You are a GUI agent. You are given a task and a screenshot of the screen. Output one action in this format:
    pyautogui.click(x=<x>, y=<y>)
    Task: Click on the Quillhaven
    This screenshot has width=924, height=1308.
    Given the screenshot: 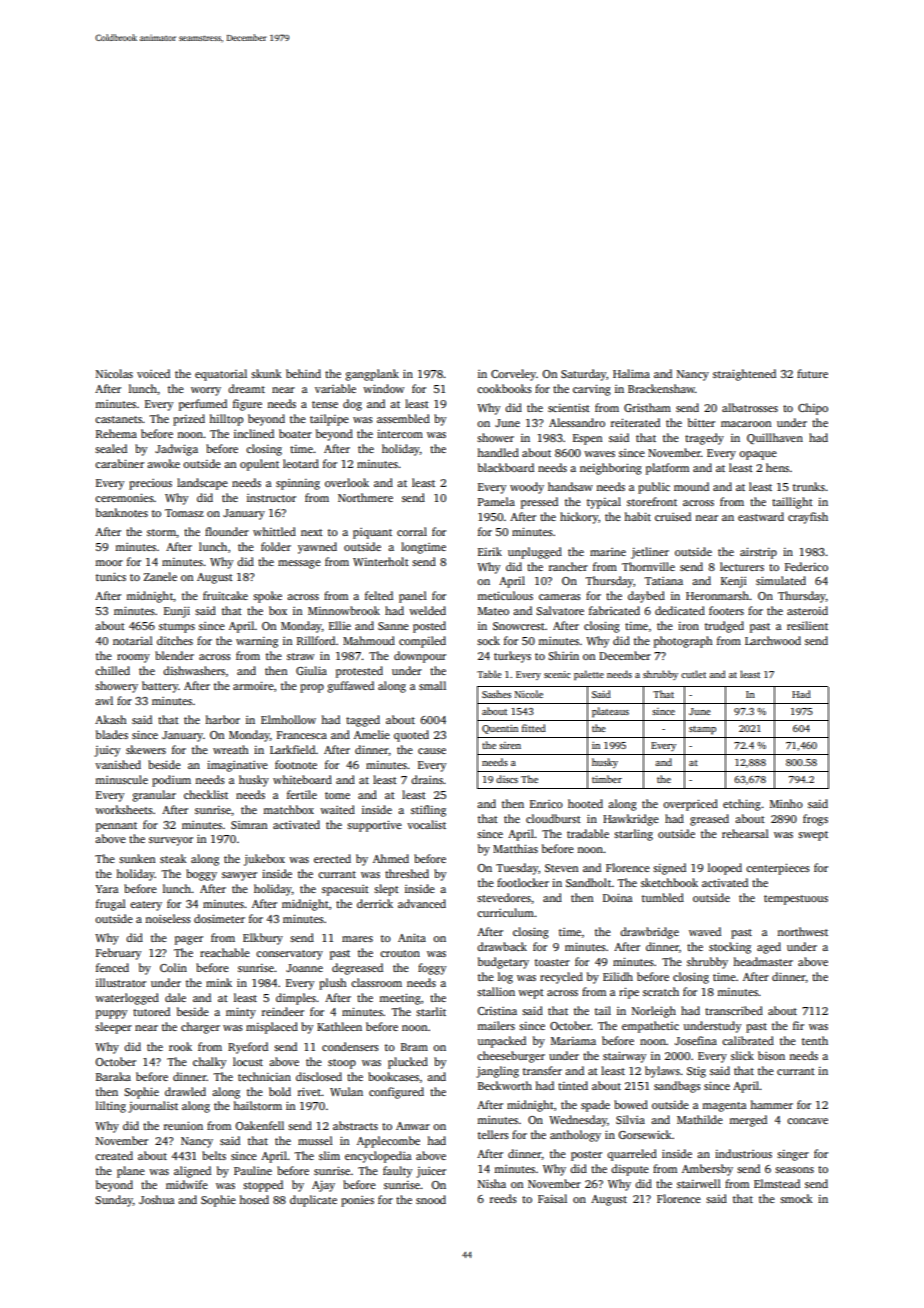 What is the action you would take?
    pyautogui.click(x=775, y=438)
